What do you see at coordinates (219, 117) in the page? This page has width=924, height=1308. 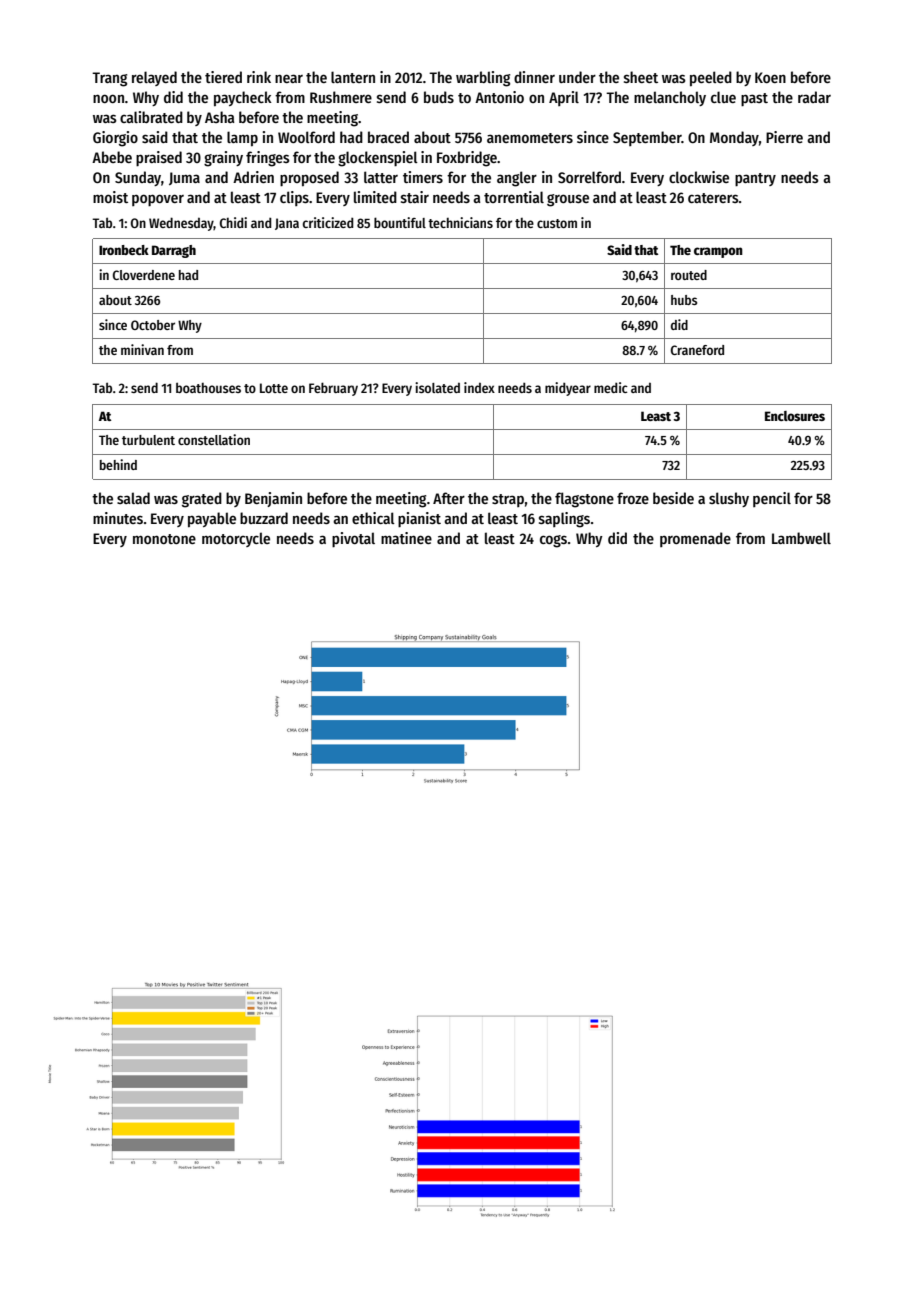 I see `Asha` at bounding box center [219, 117].
